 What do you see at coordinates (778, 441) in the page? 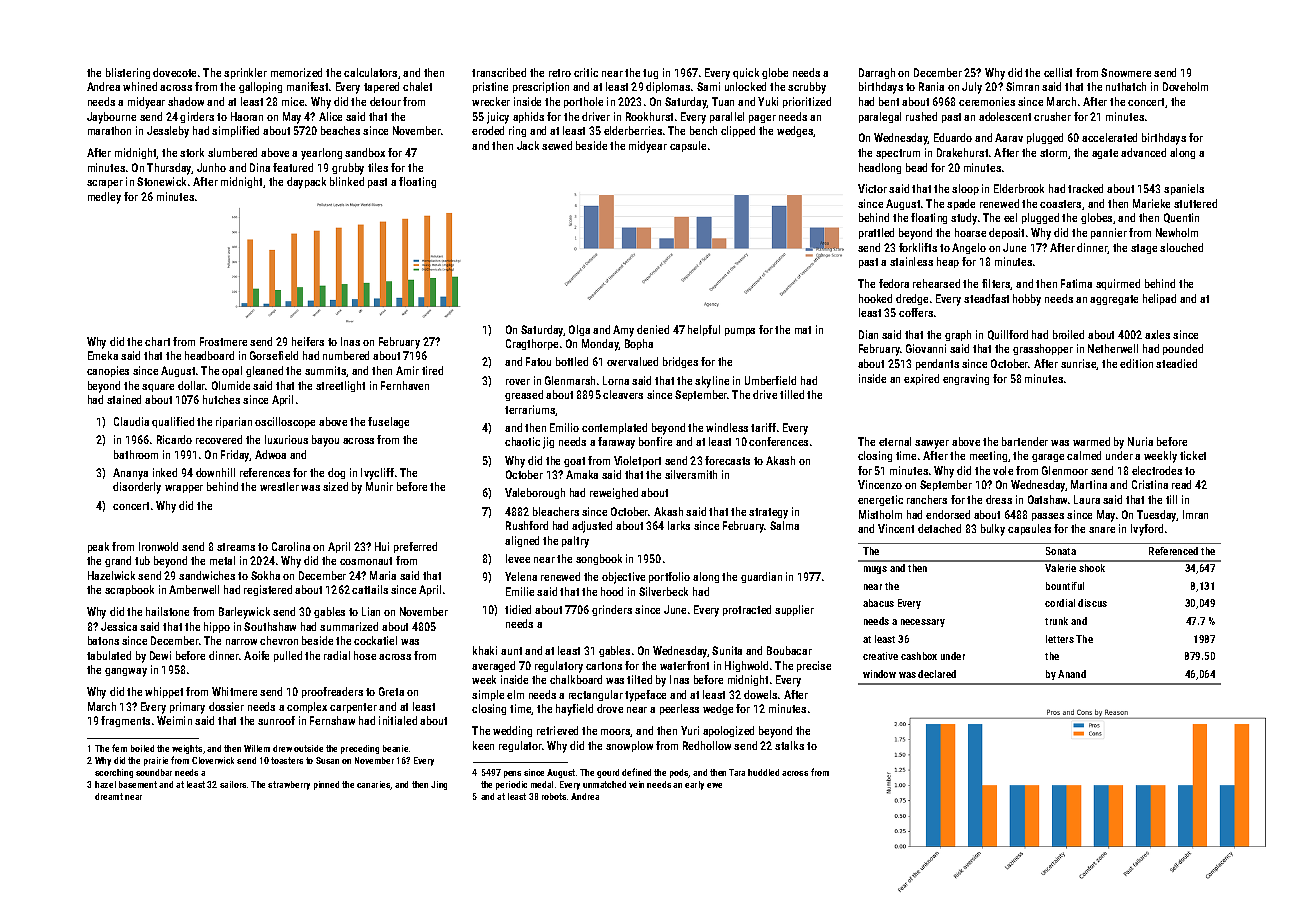
I see `conferences` at bounding box center [778, 441].
